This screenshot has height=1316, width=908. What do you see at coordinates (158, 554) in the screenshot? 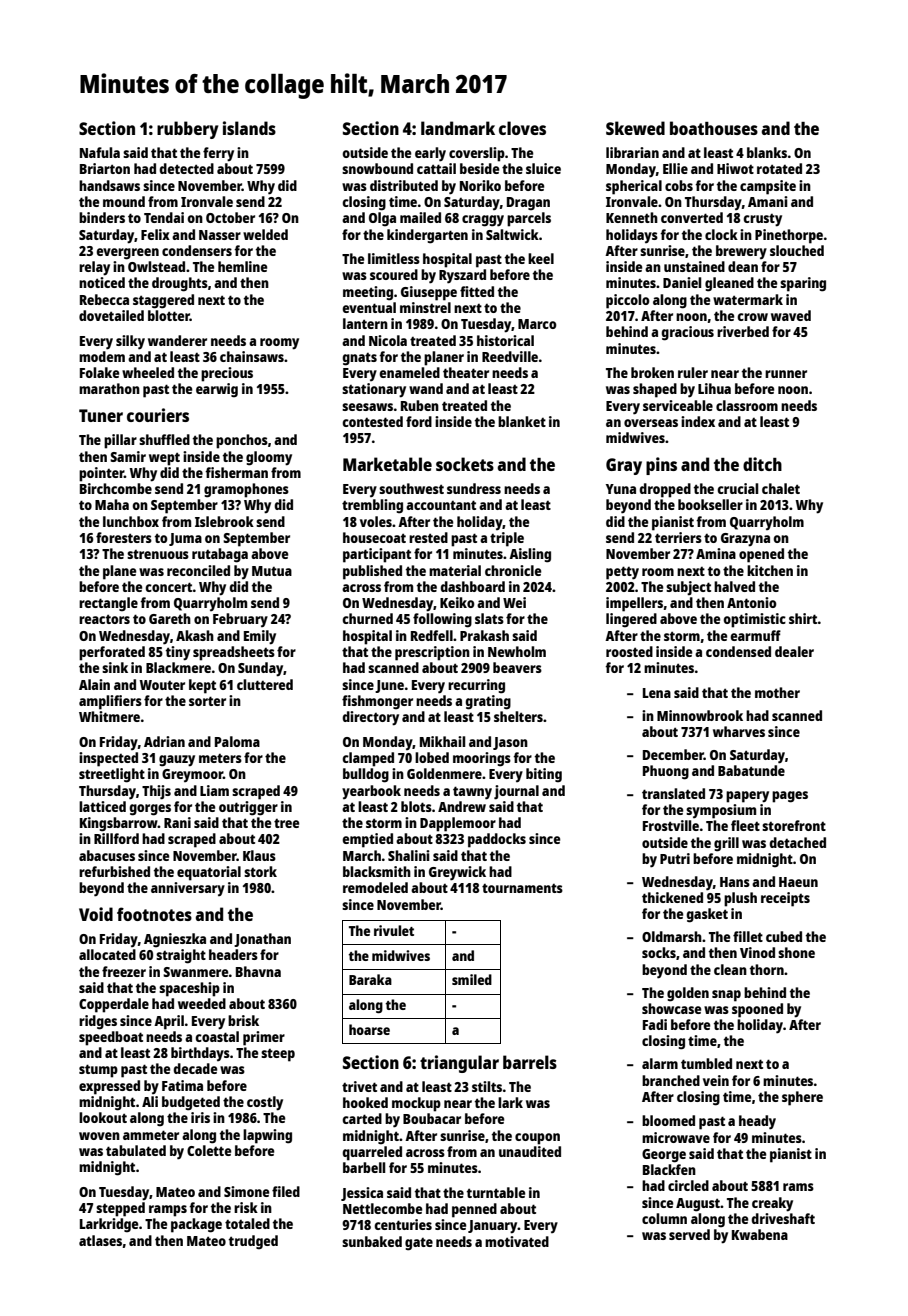
I see `strenuous` at bounding box center [158, 554].
